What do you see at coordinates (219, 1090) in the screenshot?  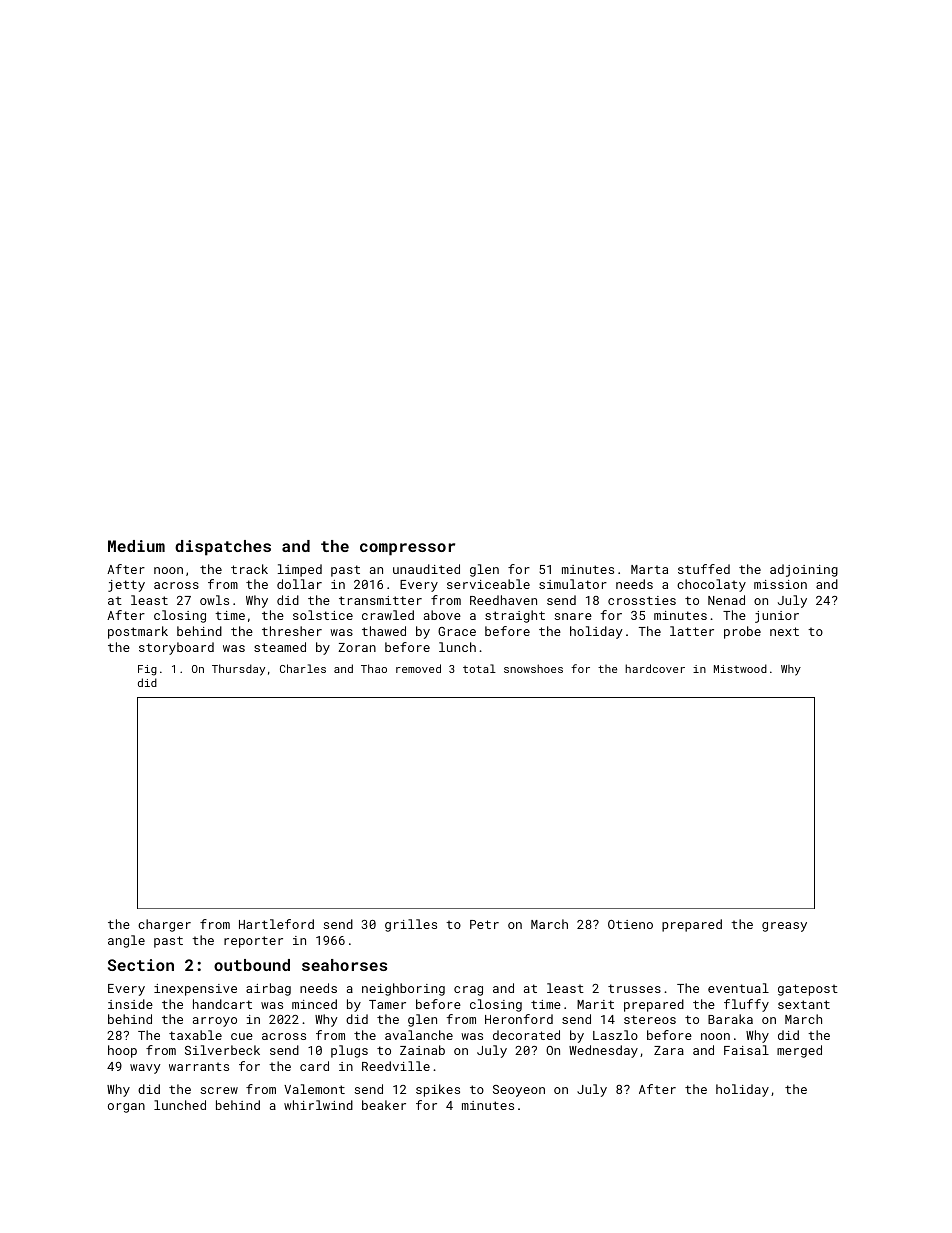 I see `screw` at bounding box center [219, 1090].
